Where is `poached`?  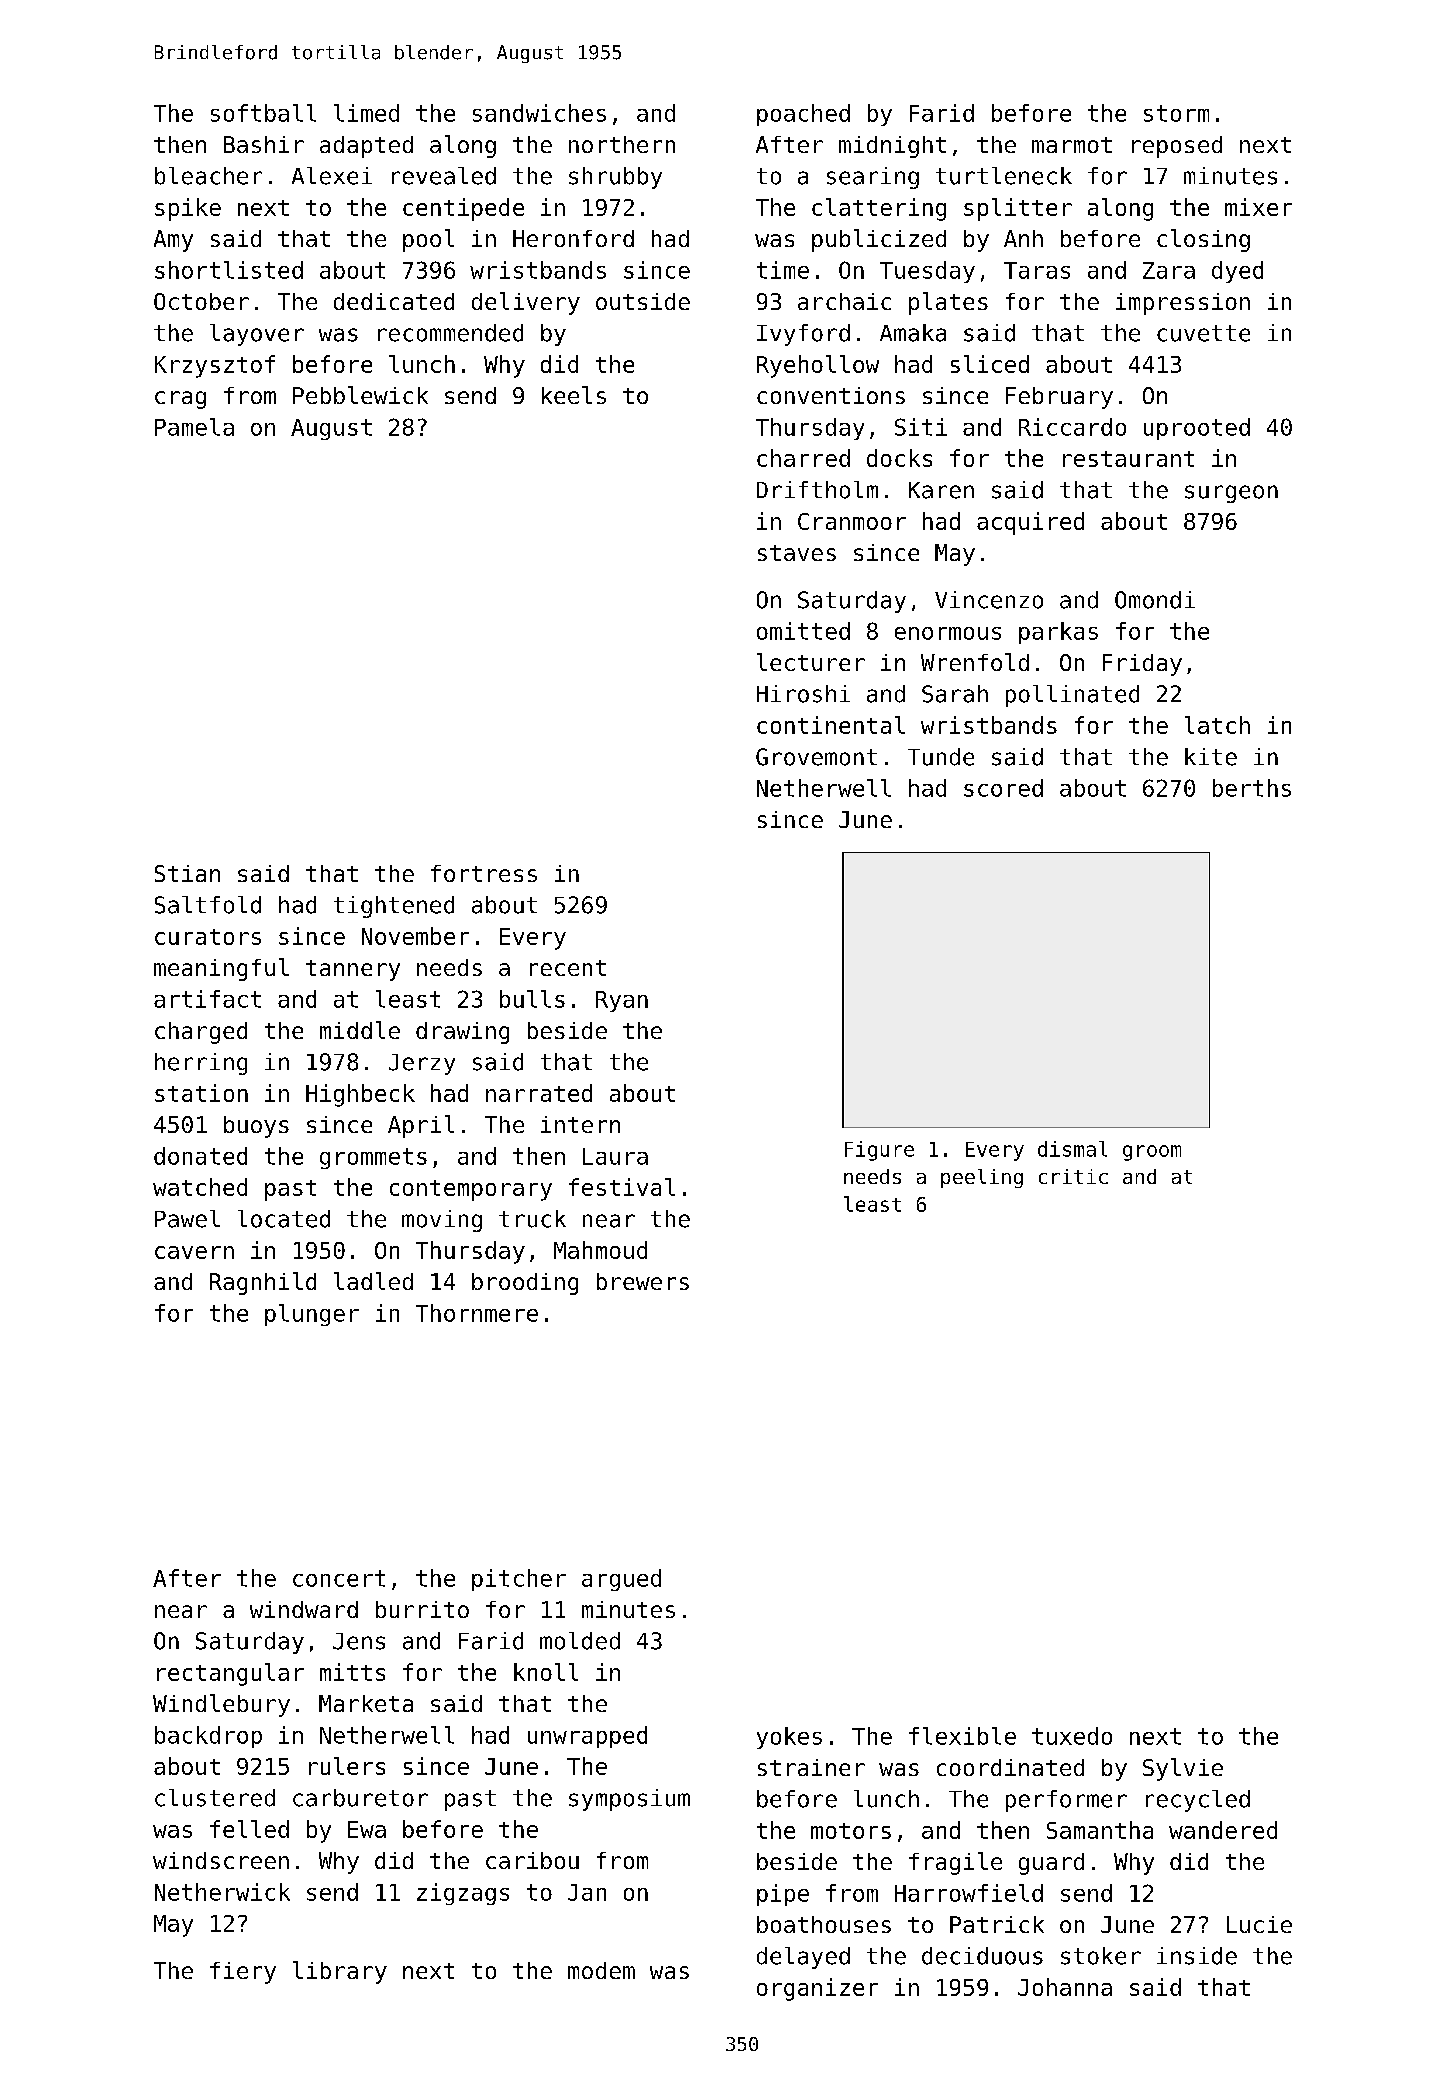
poached is located at coordinates (803, 115).
